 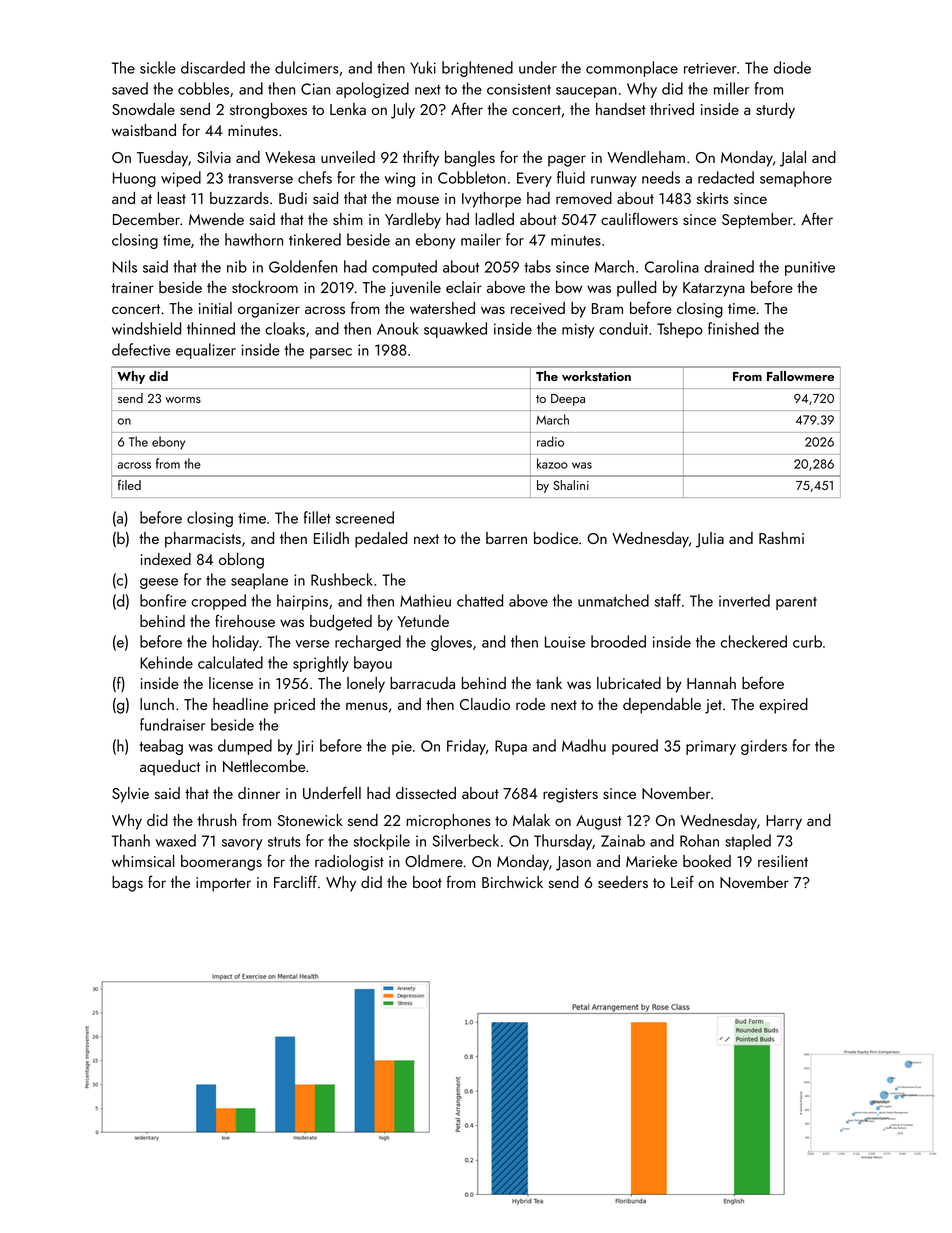 What do you see at coordinates (372, 90) in the screenshot?
I see `apologized` at bounding box center [372, 90].
